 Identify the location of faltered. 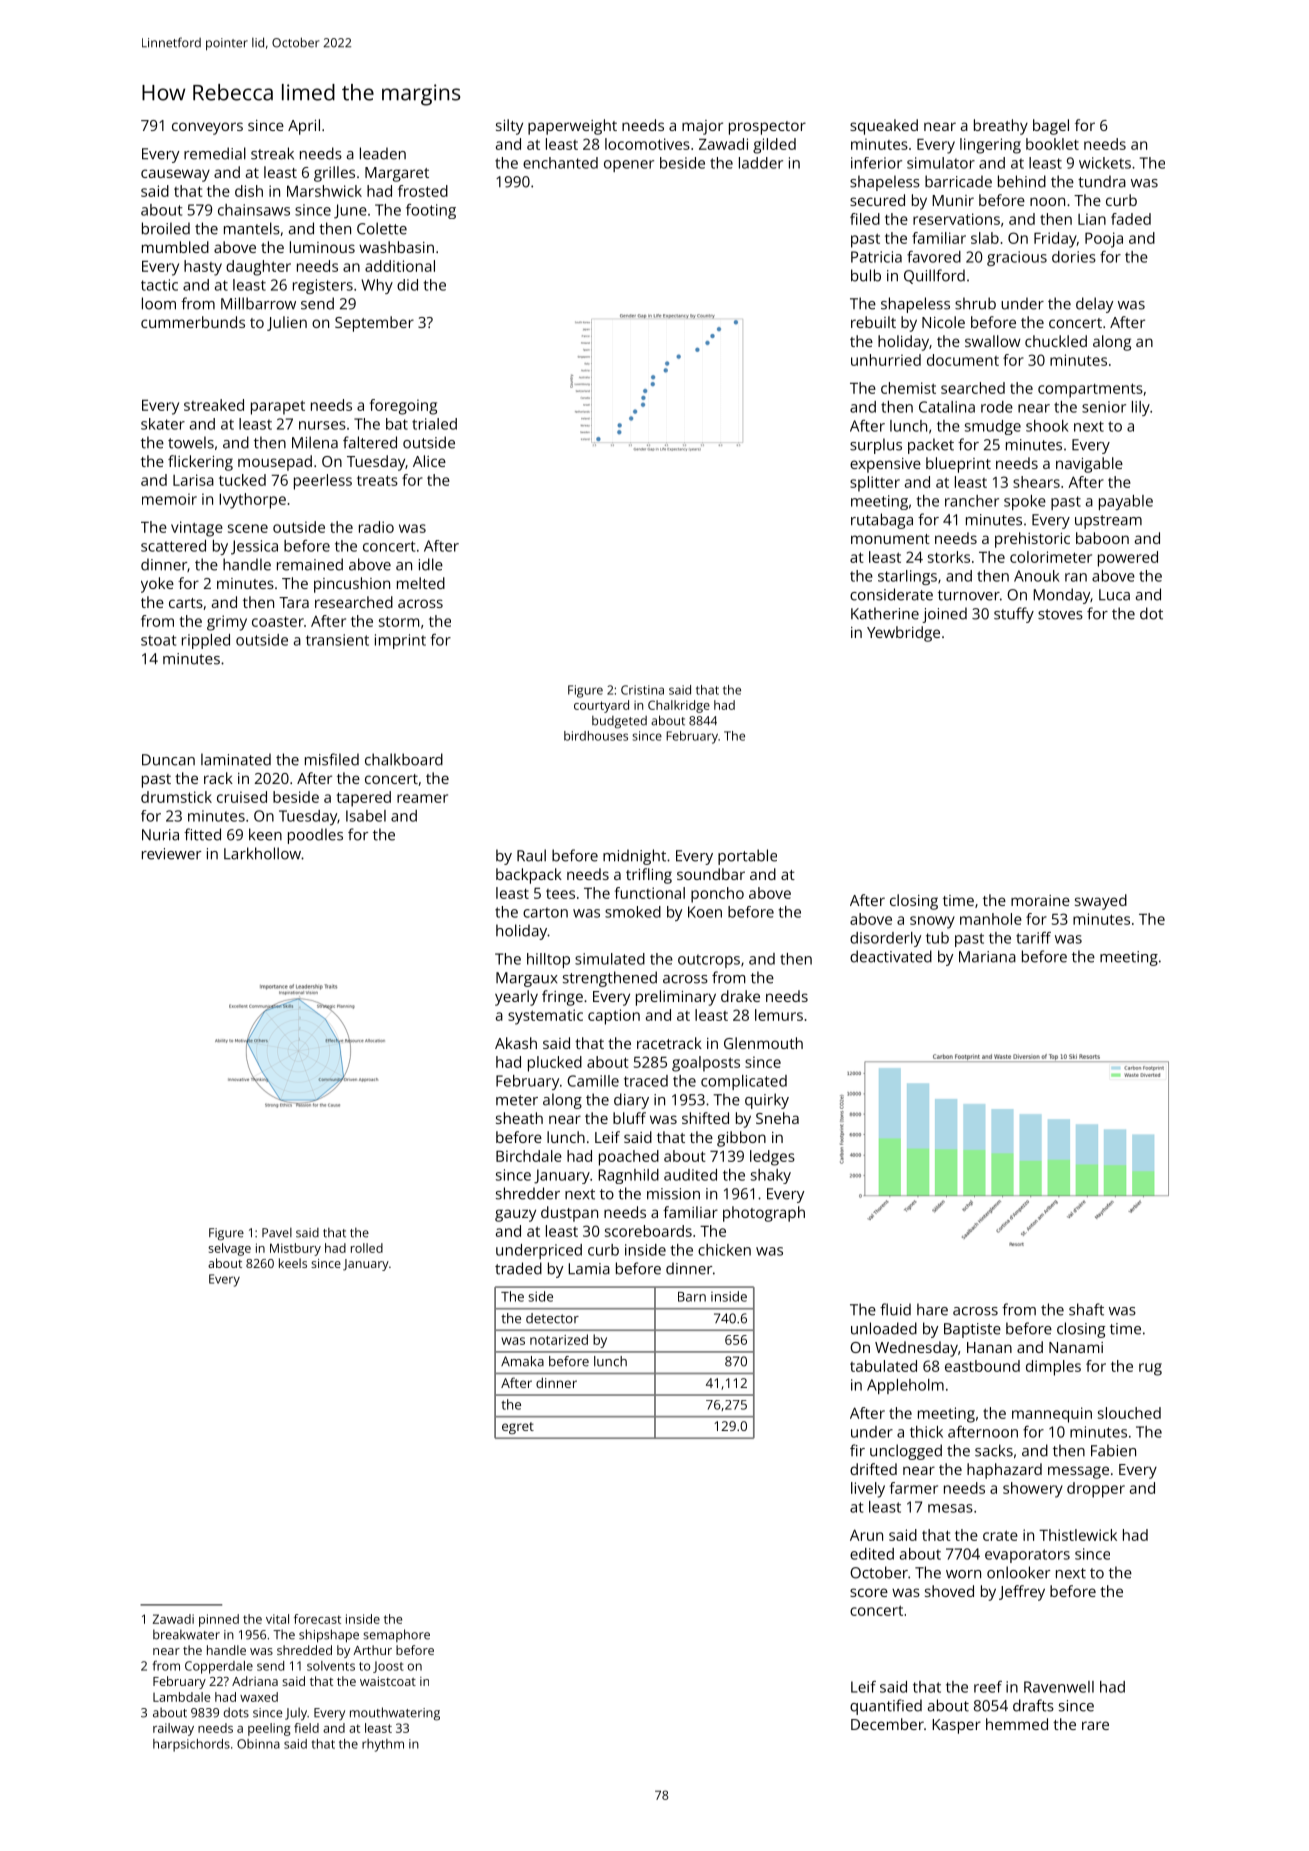
(370, 442).
